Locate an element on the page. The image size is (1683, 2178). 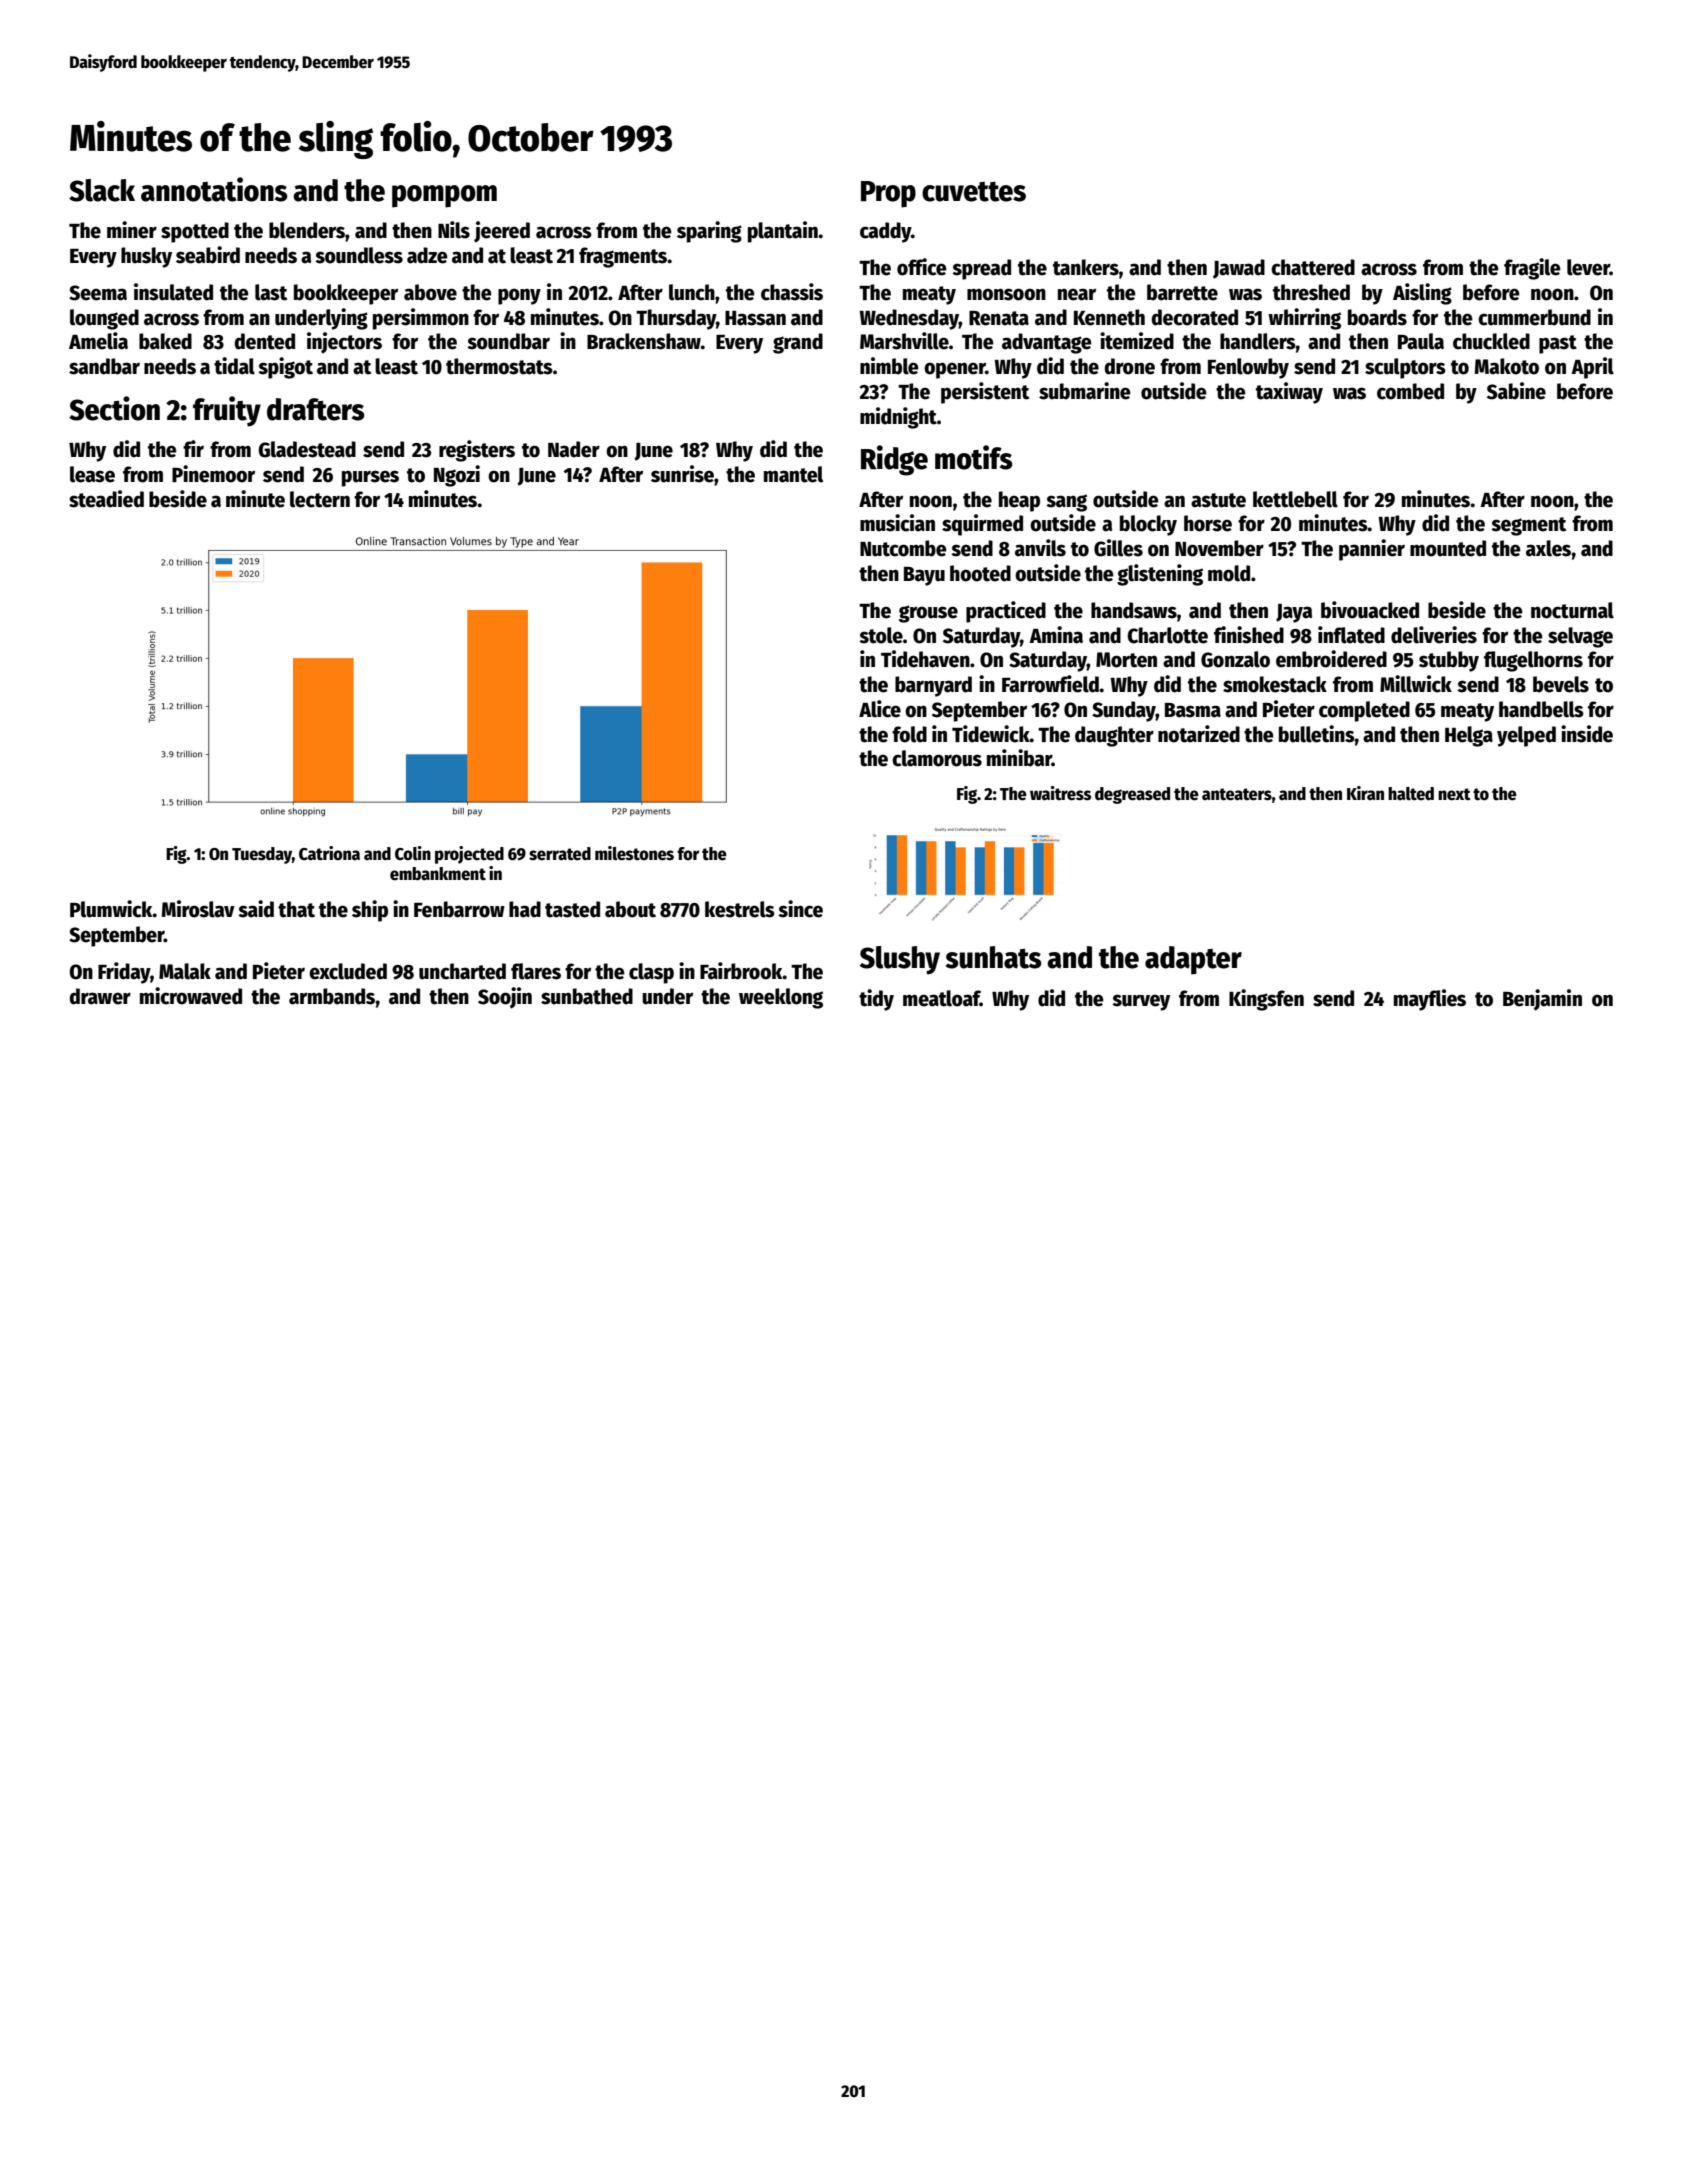
serrated is located at coordinates (560, 854).
